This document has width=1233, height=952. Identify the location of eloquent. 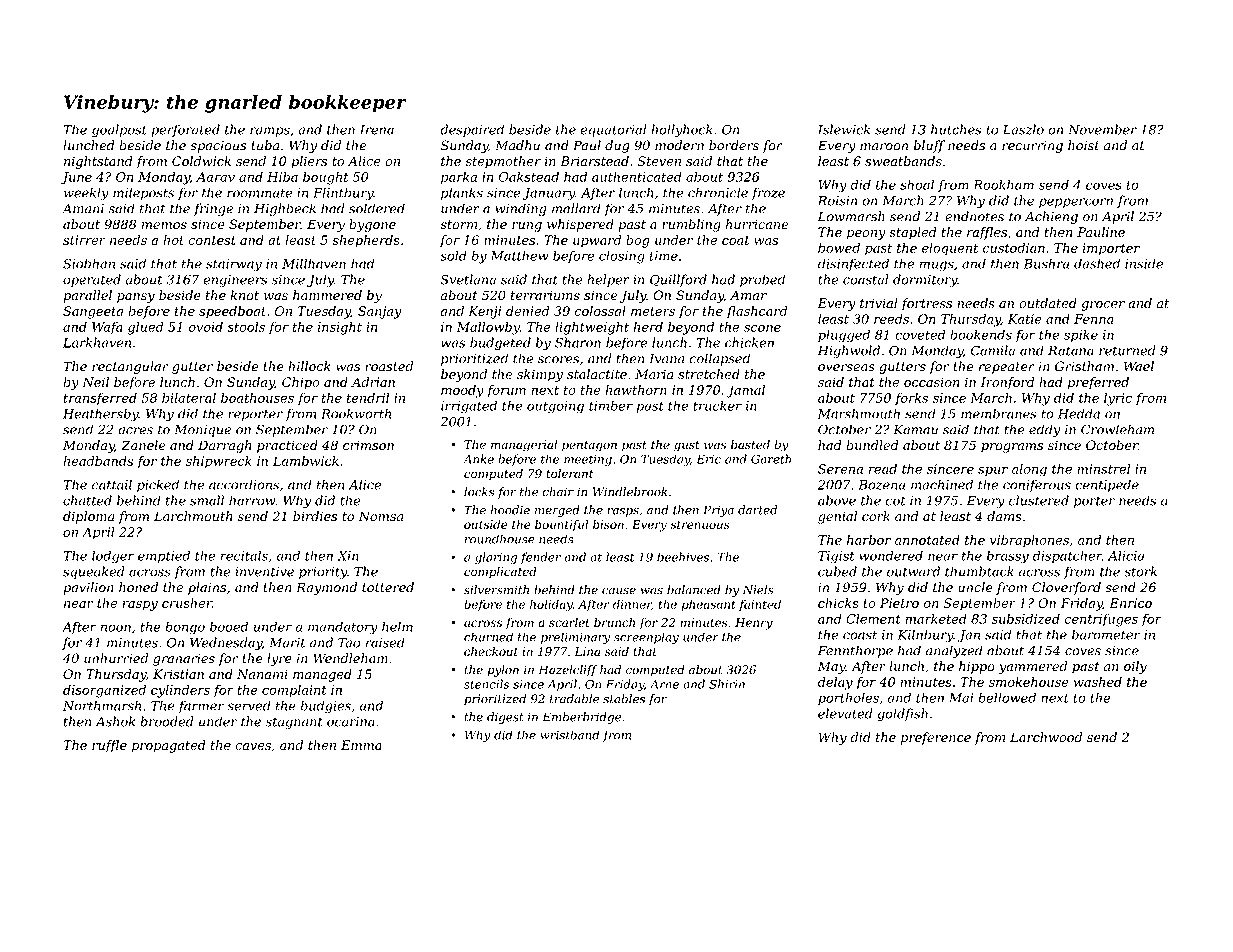
(950, 249).
